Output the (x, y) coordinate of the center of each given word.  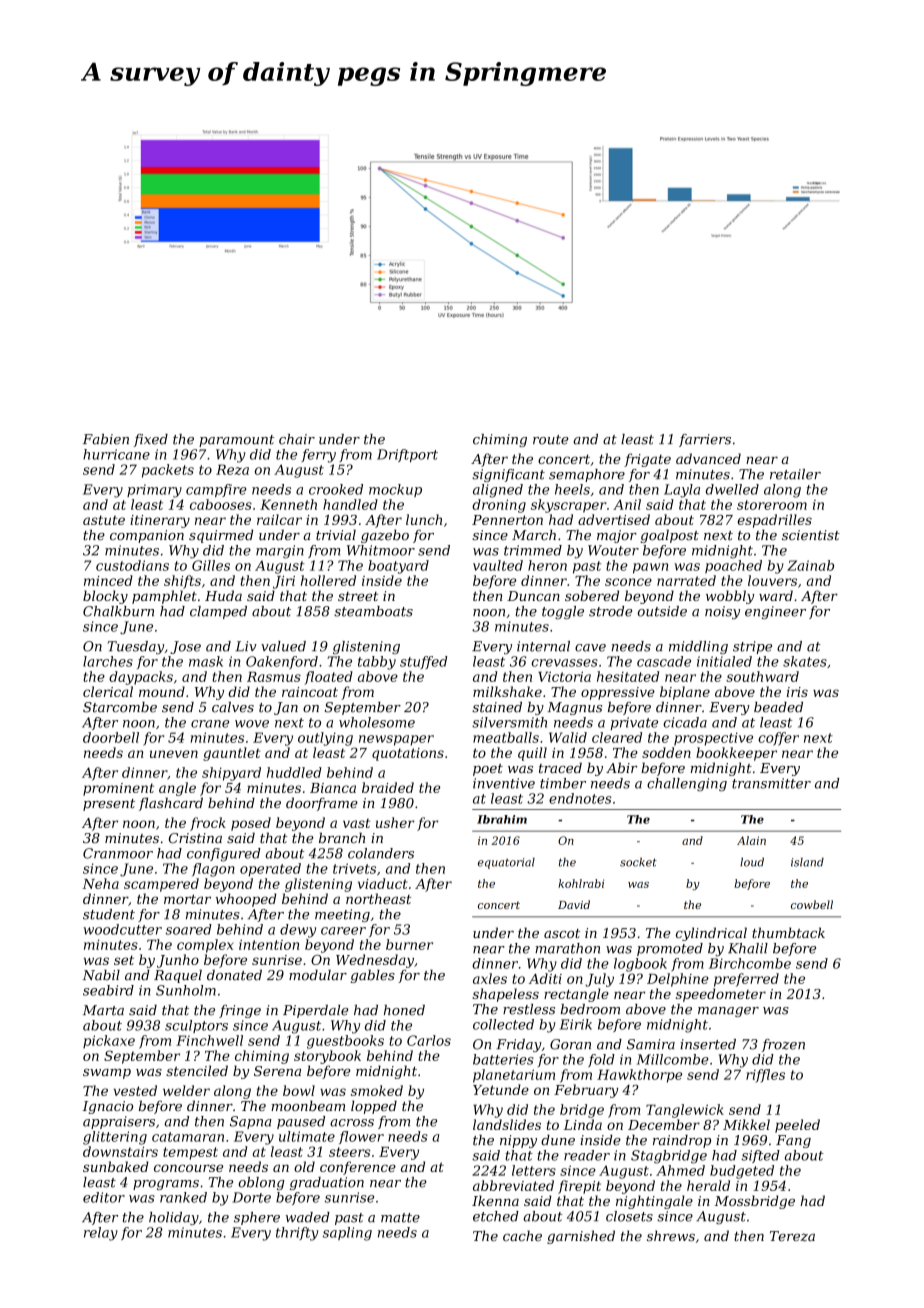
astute (104, 520)
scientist (811, 535)
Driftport (407, 455)
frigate (647, 460)
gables (373, 976)
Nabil (101, 975)
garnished (581, 1237)
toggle (563, 612)
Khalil (748, 948)
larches (108, 661)
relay (101, 1234)
